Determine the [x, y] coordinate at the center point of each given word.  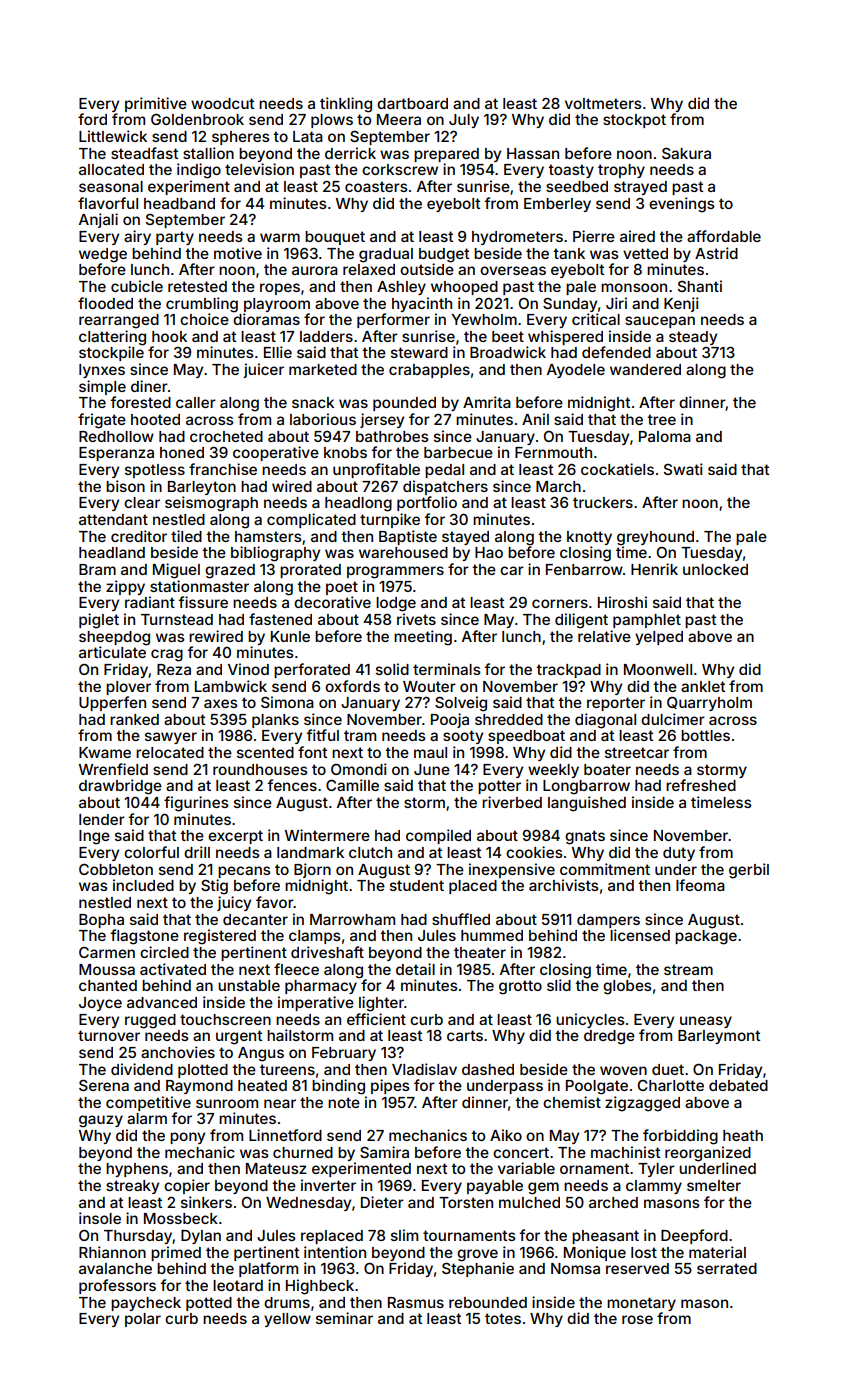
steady [693, 338]
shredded [509, 719]
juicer [263, 370]
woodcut [222, 103]
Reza [174, 669]
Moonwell [658, 669]
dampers [608, 921]
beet [508, 336]
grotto [520, 987]
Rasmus [416, 1302]
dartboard [412, 103]
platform [268, 1269]
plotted [203, 1071]
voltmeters [603, 103]
